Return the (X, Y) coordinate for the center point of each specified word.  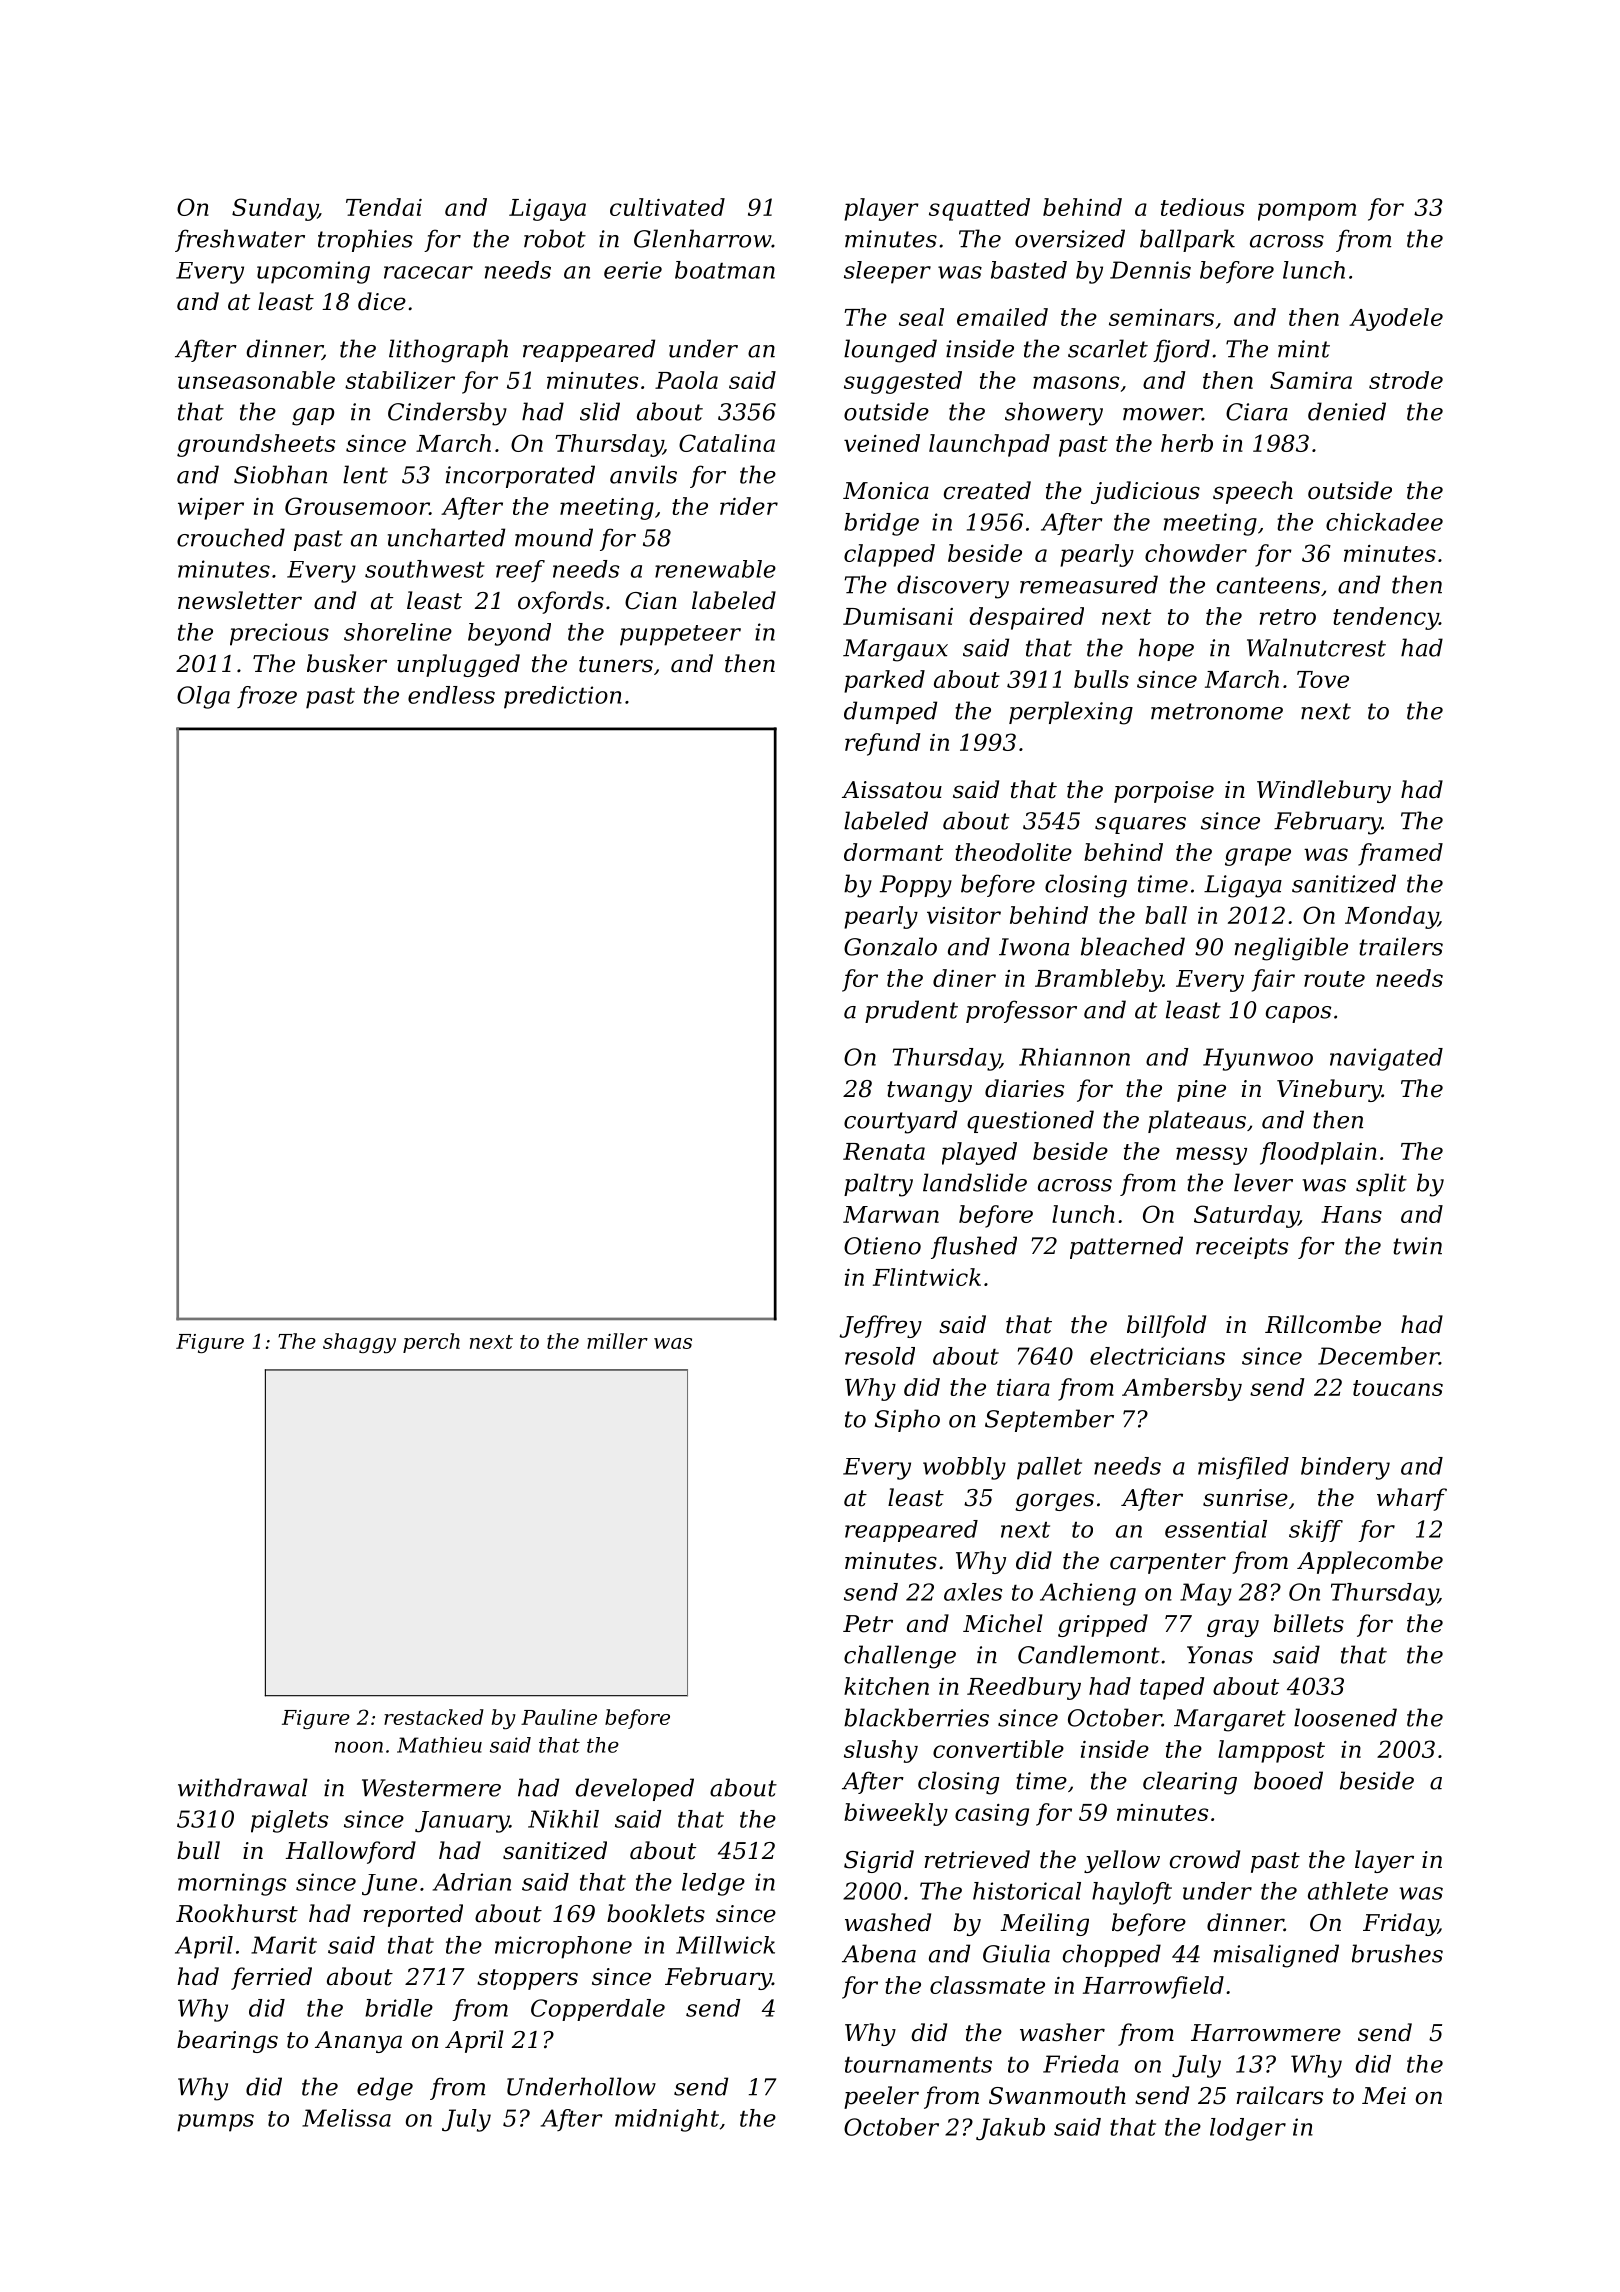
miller (617, 1341)
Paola (686, 380)
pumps (215, 2123)
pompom (1307, 212)
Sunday (275, 209)
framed (1400, 854)
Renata (884, 1151)
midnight (667, 2120)
